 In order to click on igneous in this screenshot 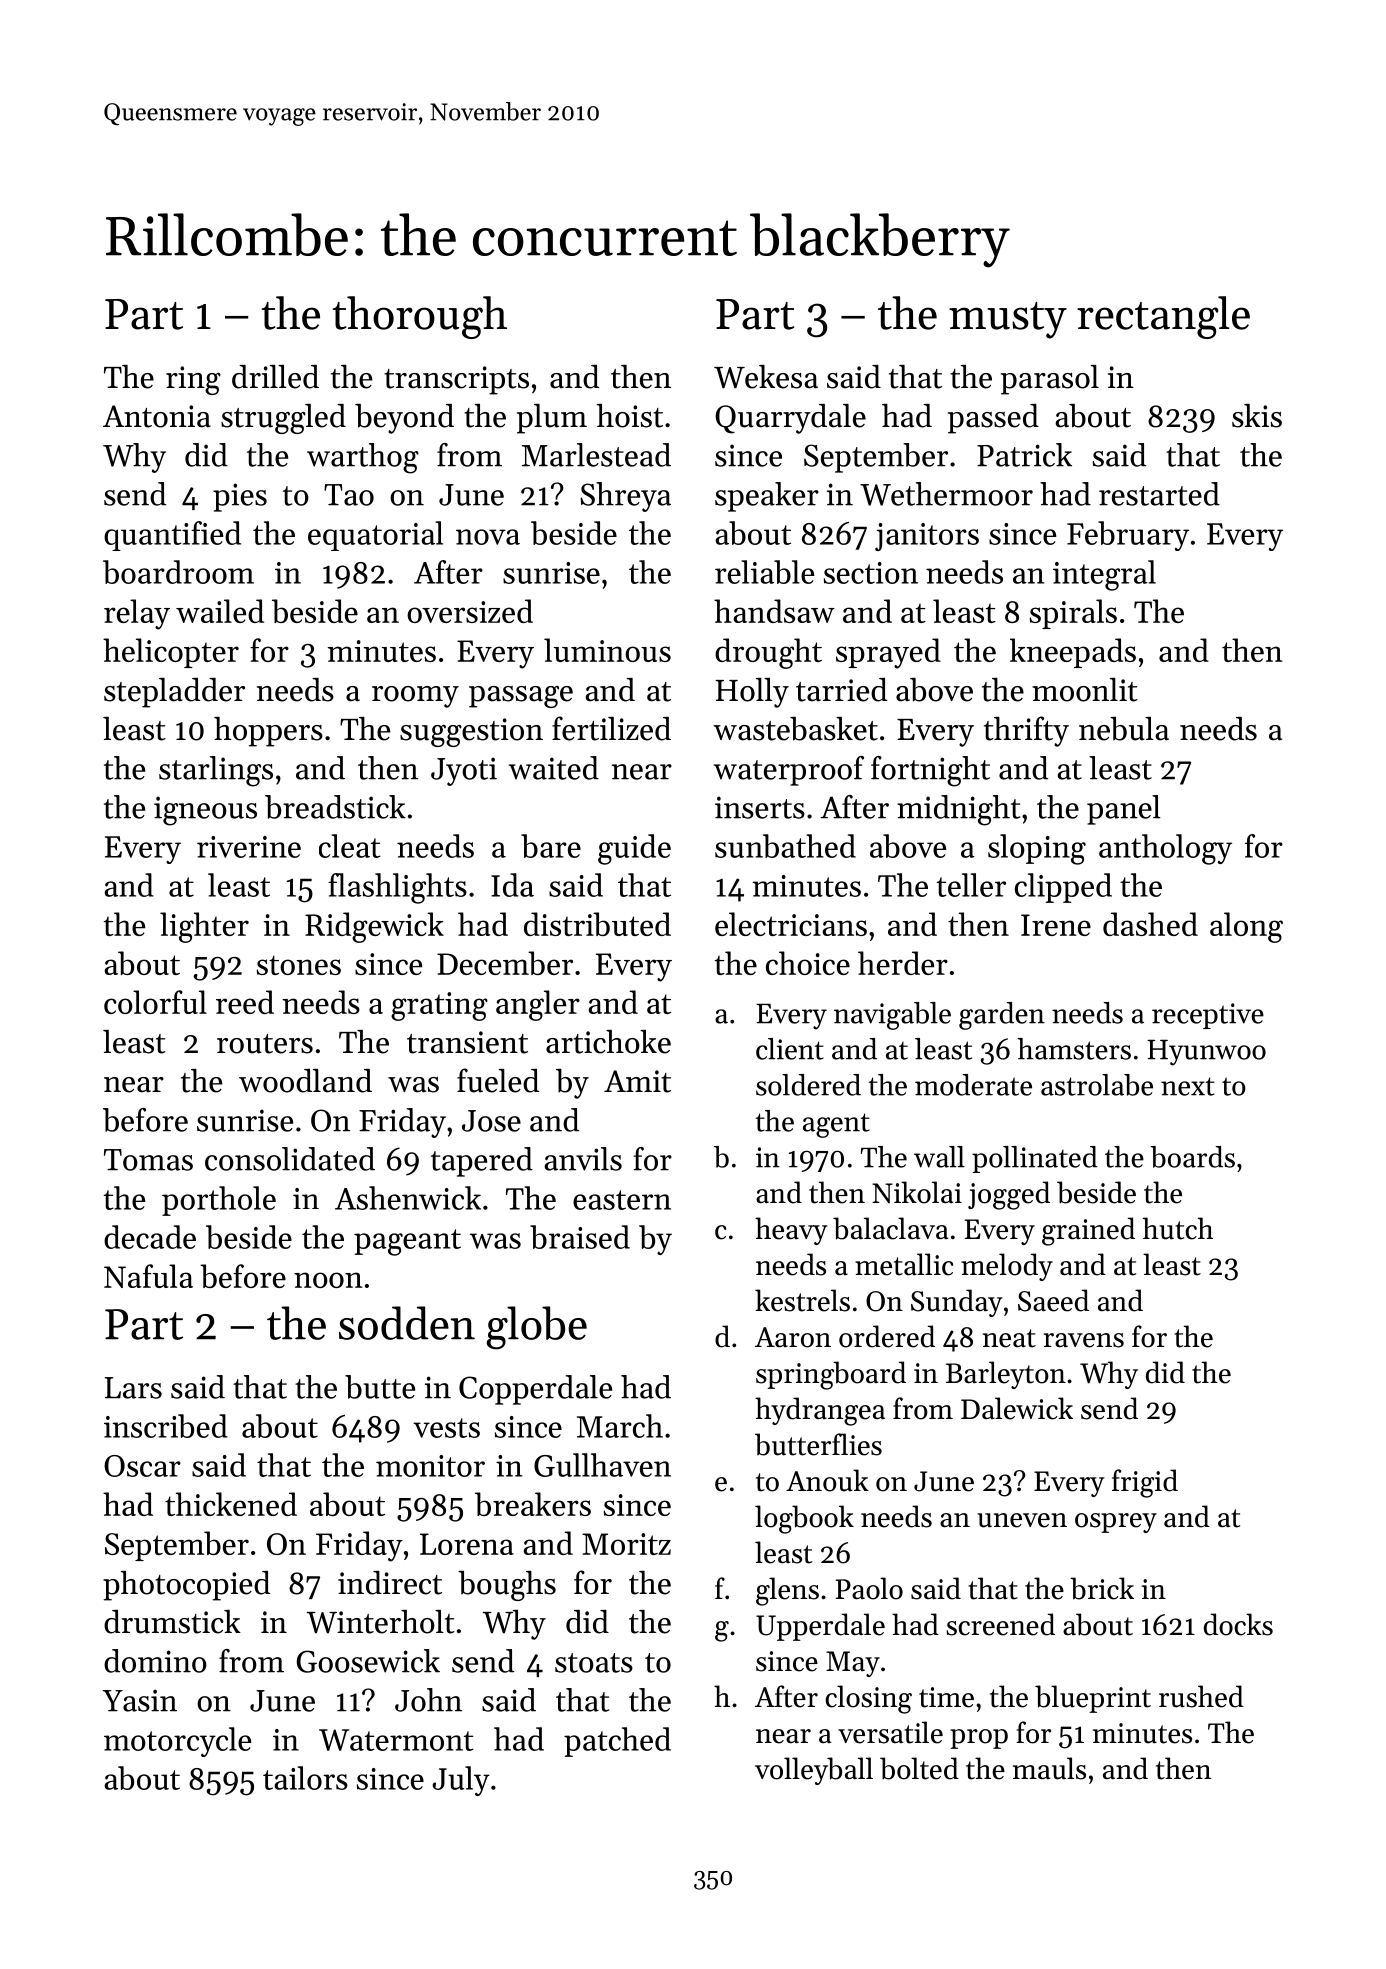, I will do `click(205, 811)`.
